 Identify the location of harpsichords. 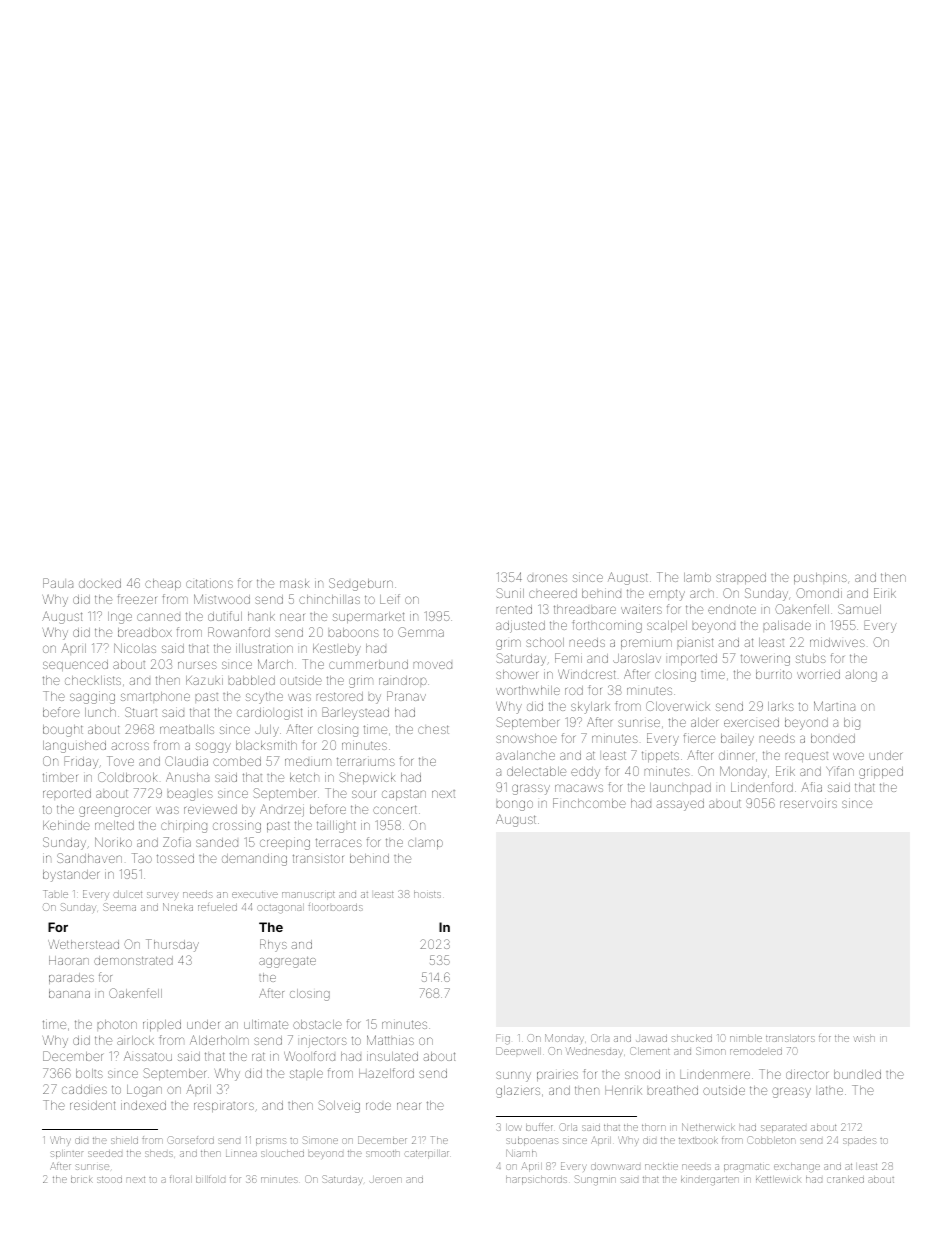
(536, 1180).
